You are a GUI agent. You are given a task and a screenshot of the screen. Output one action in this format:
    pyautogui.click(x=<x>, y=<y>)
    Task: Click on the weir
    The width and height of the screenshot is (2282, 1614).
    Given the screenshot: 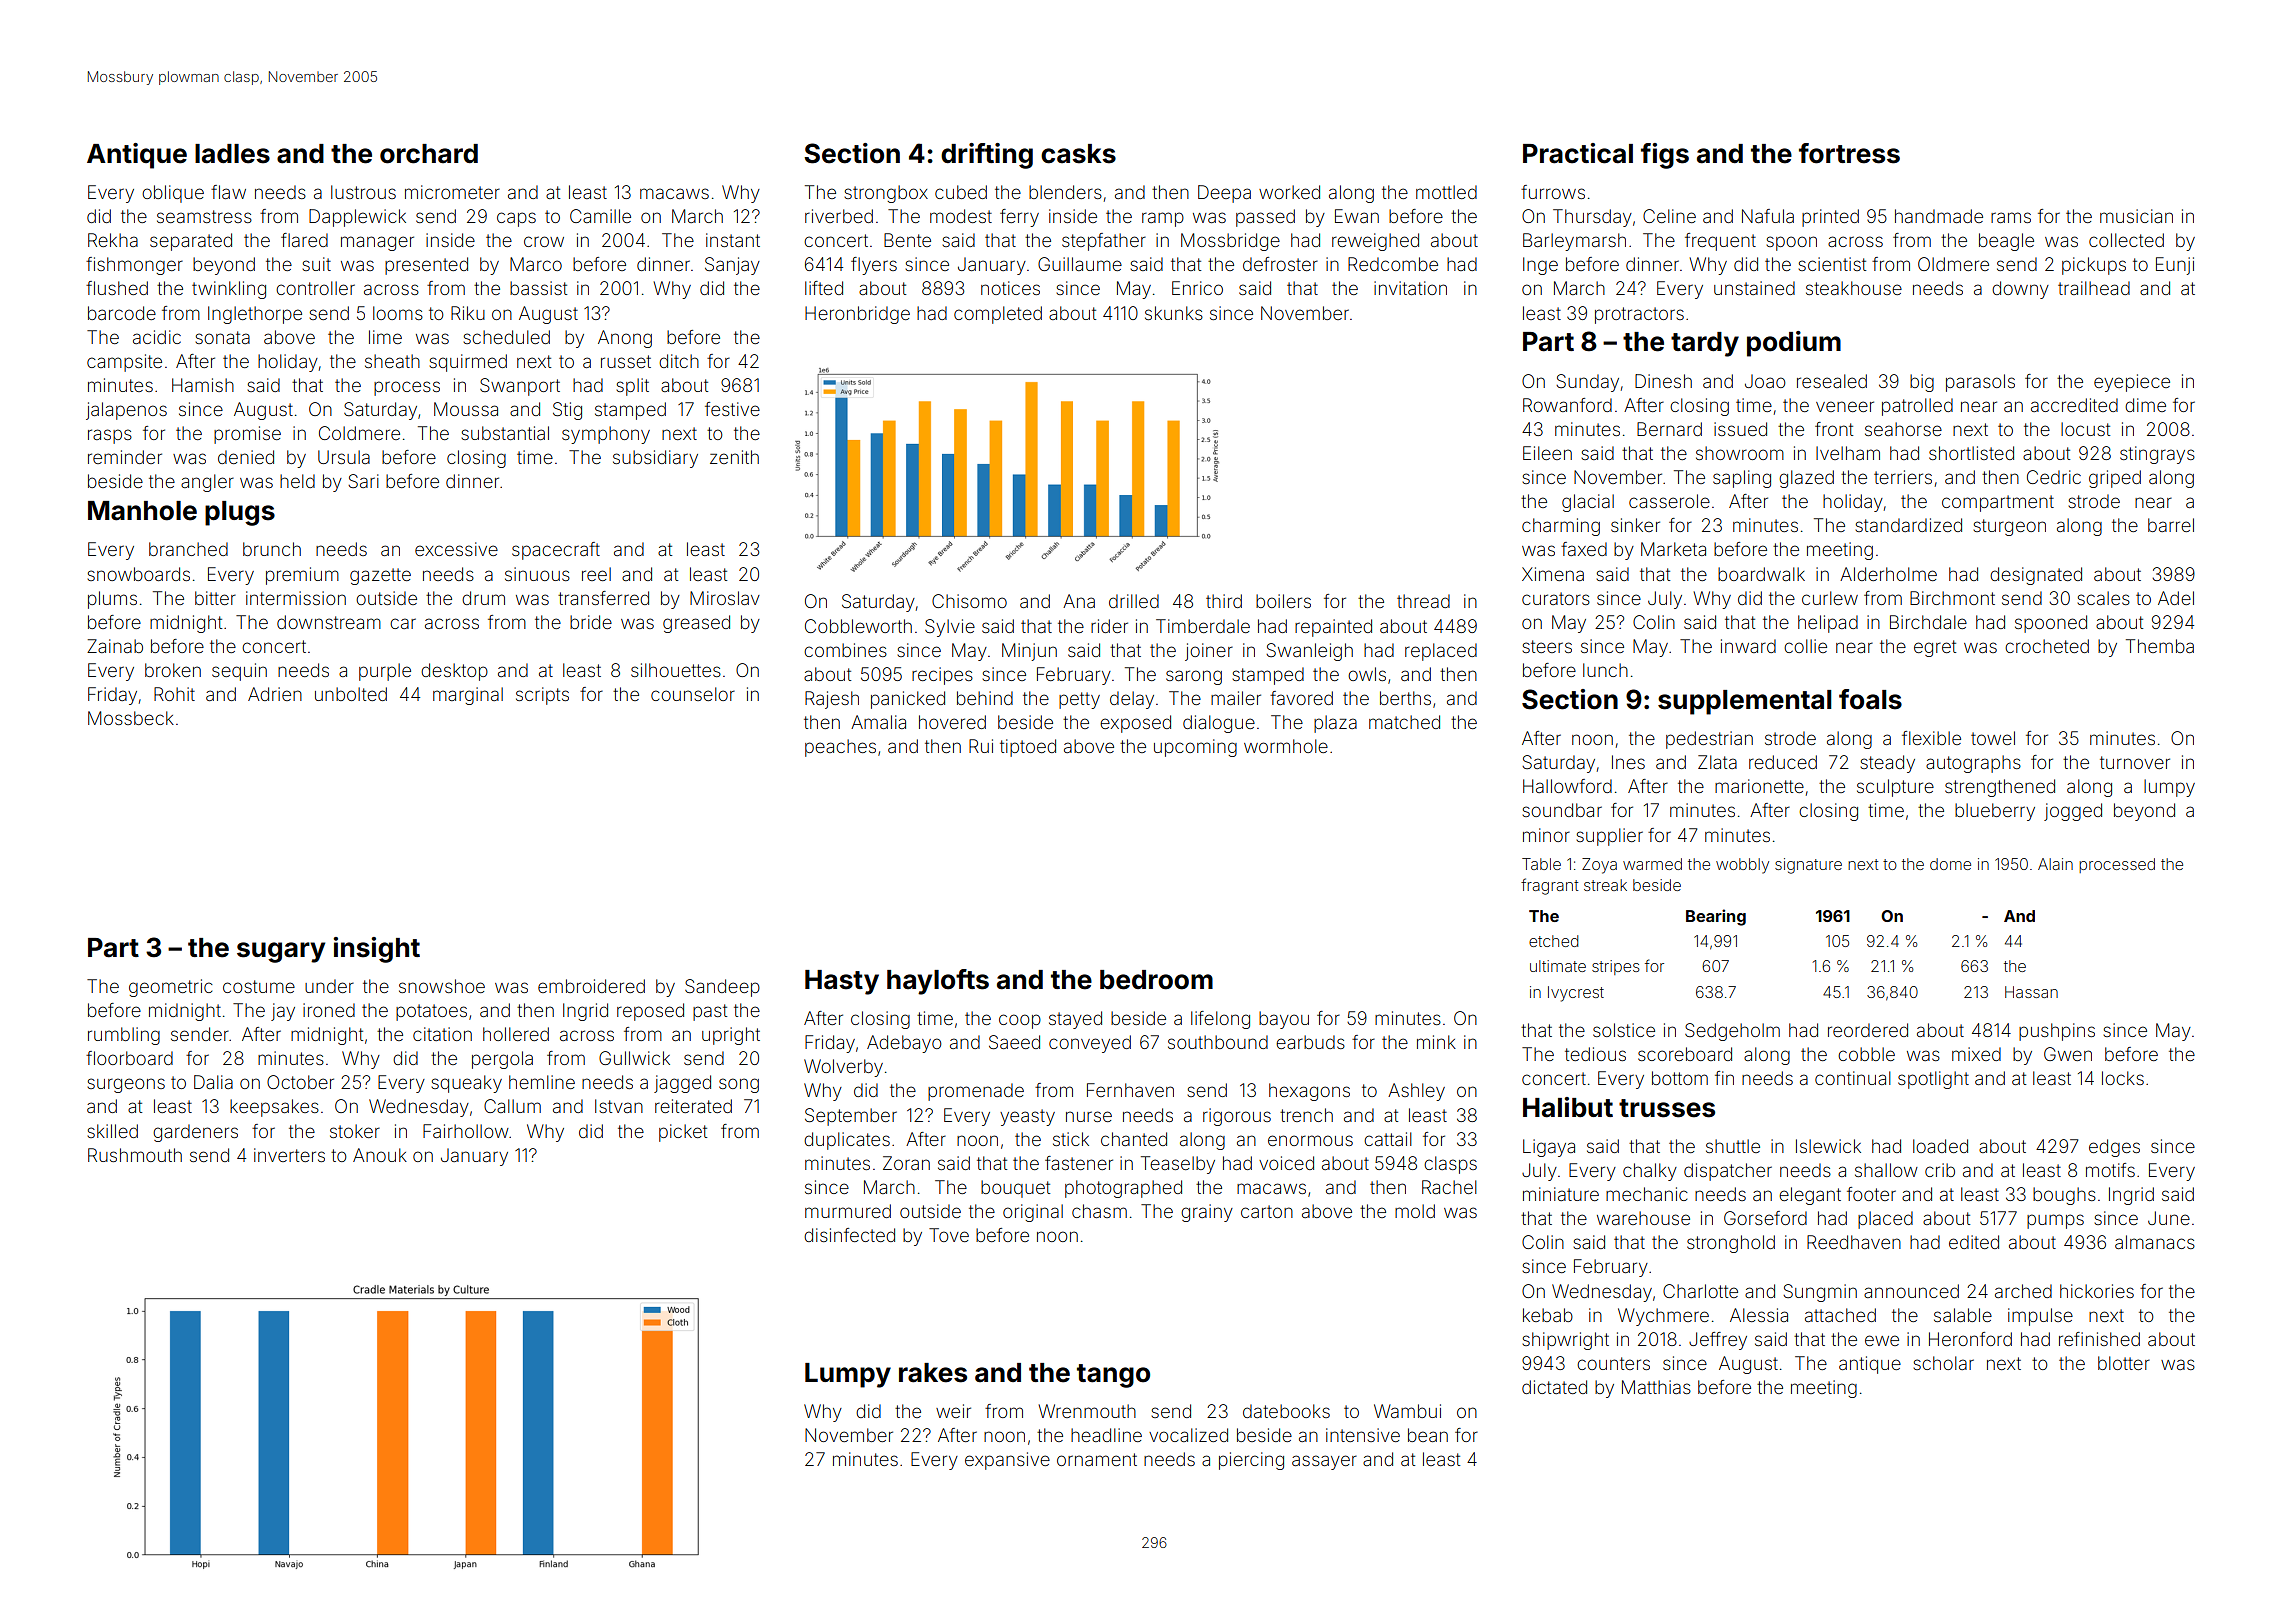 What is the action you would take?
    pyautogui.click(x=953, y=1411)
